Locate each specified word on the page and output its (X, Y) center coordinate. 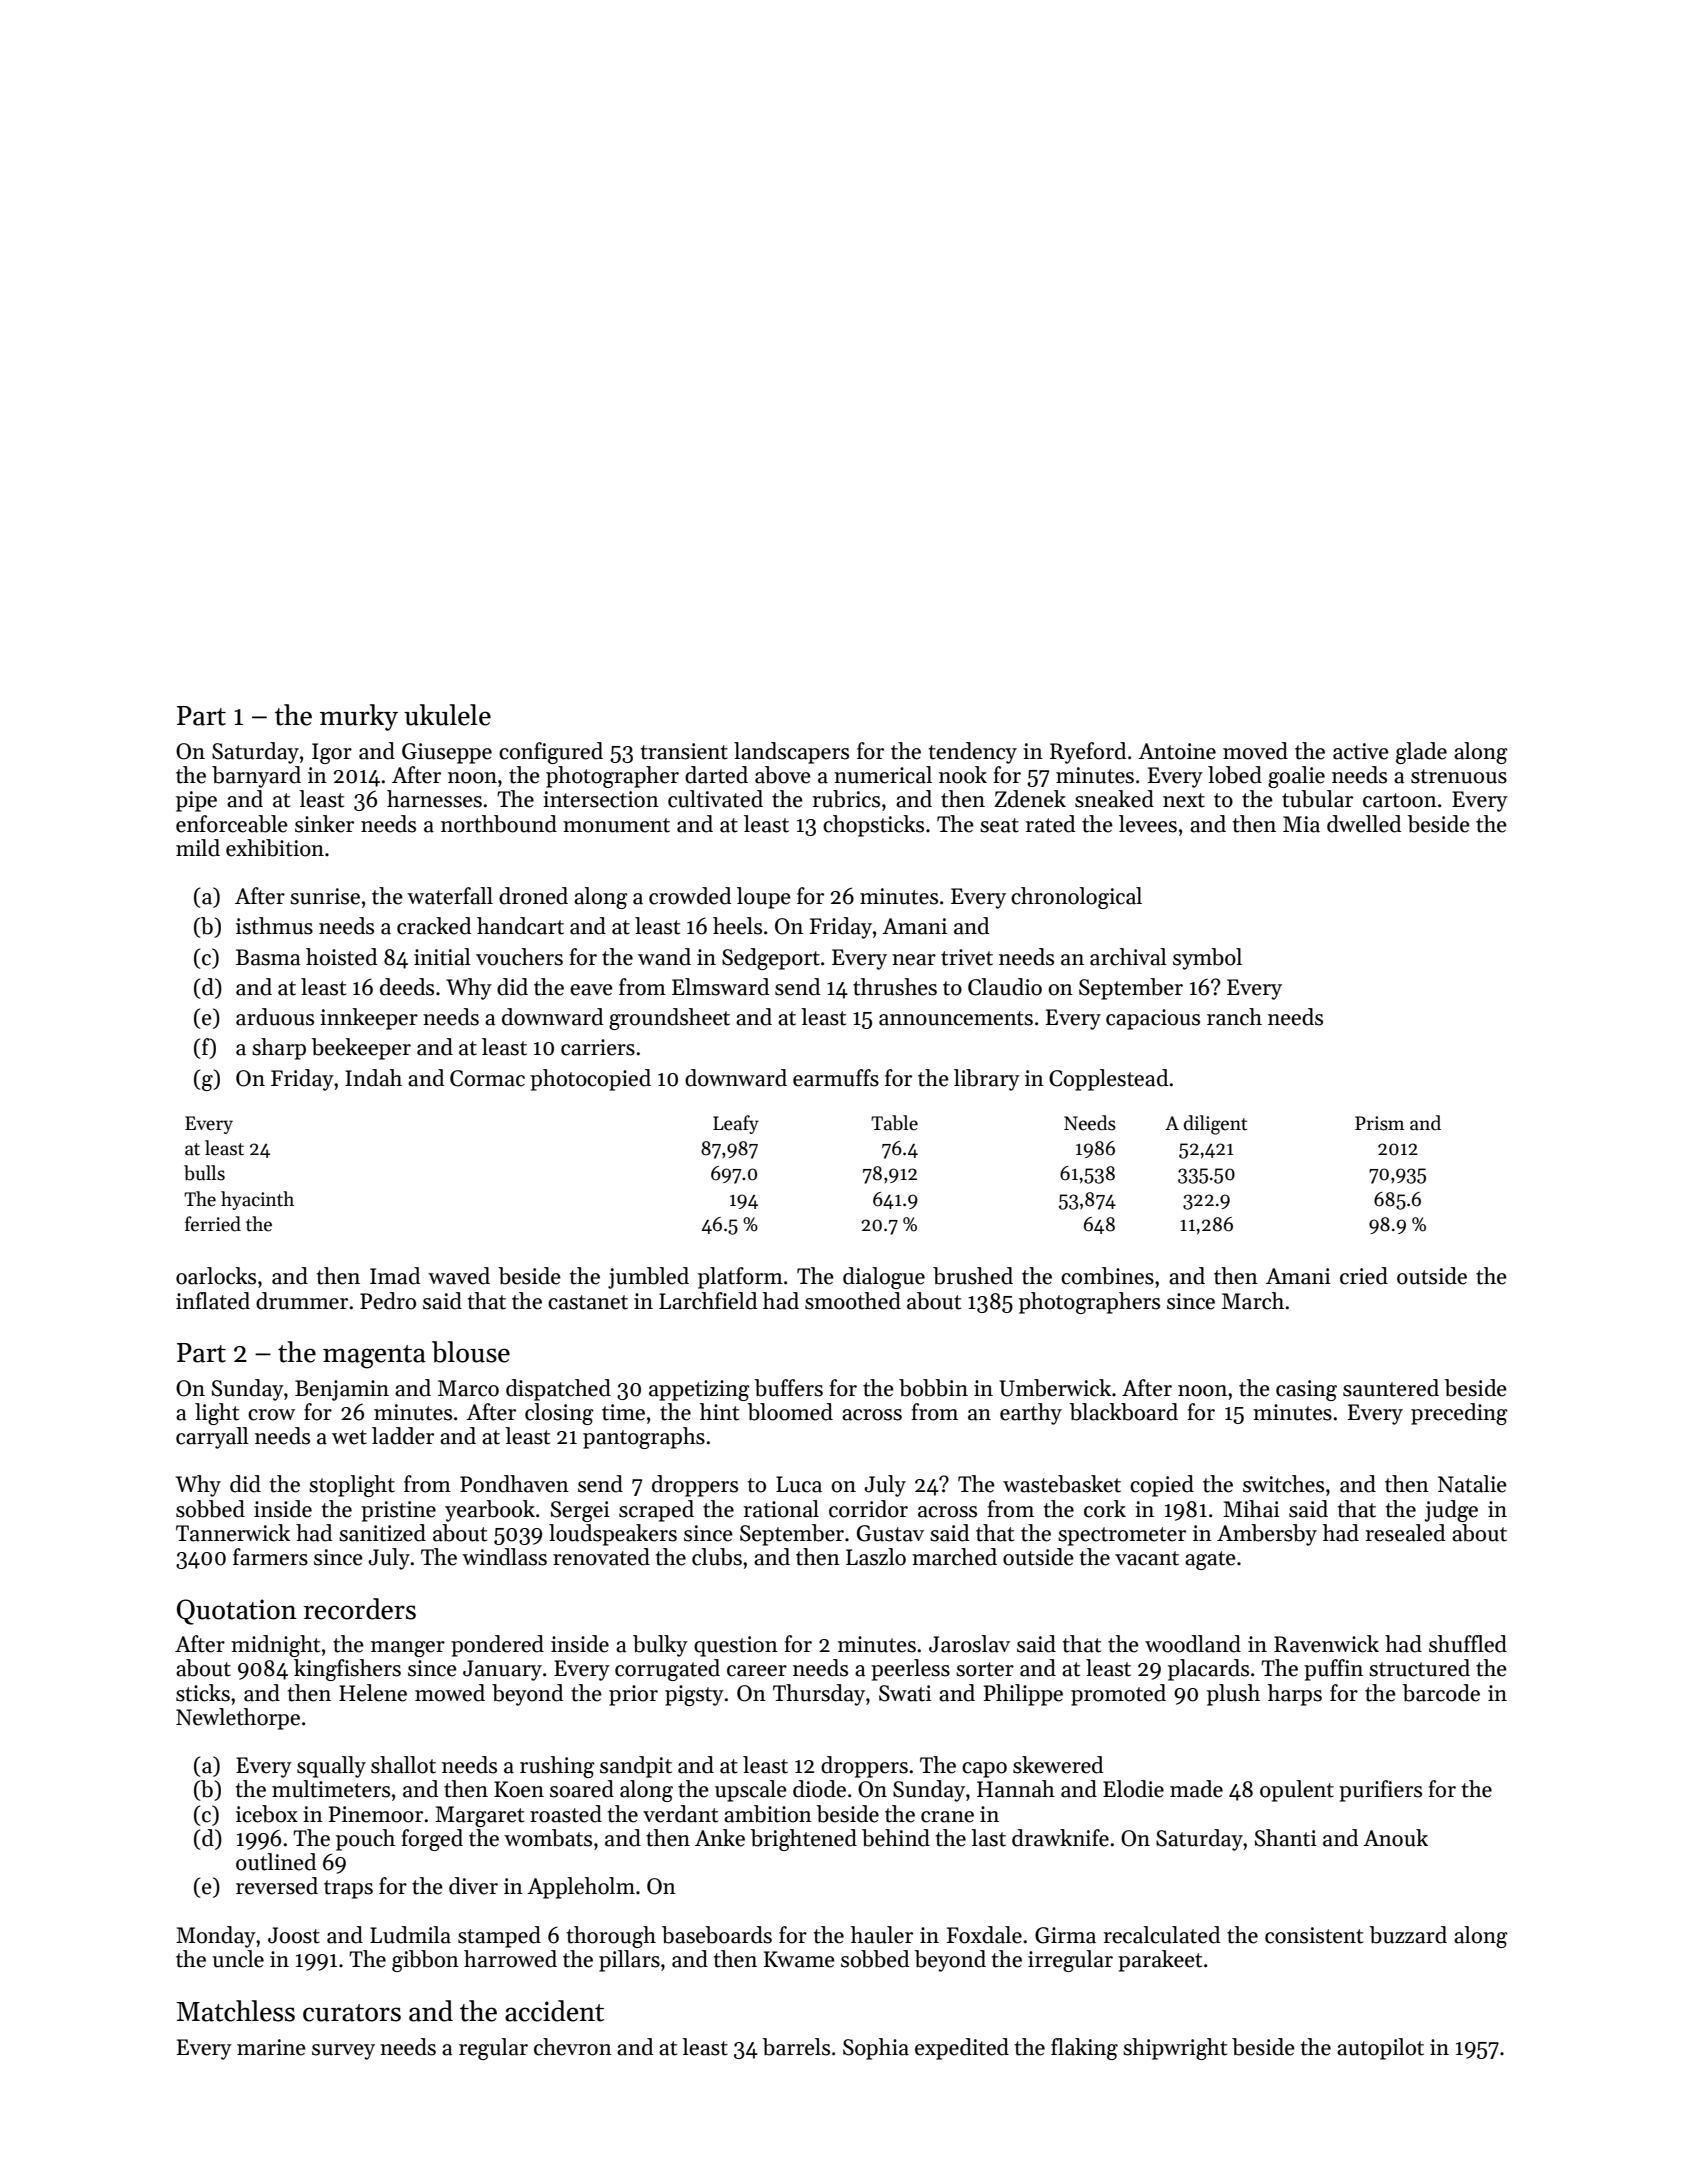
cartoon (1400, 800)
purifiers (1380, 1791)
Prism (1379, 1123)
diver (473, 1886)
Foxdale (984, 1935)
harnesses (434, 799)
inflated (213, 1301)
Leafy (736, 1124)
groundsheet (669, 1019)
